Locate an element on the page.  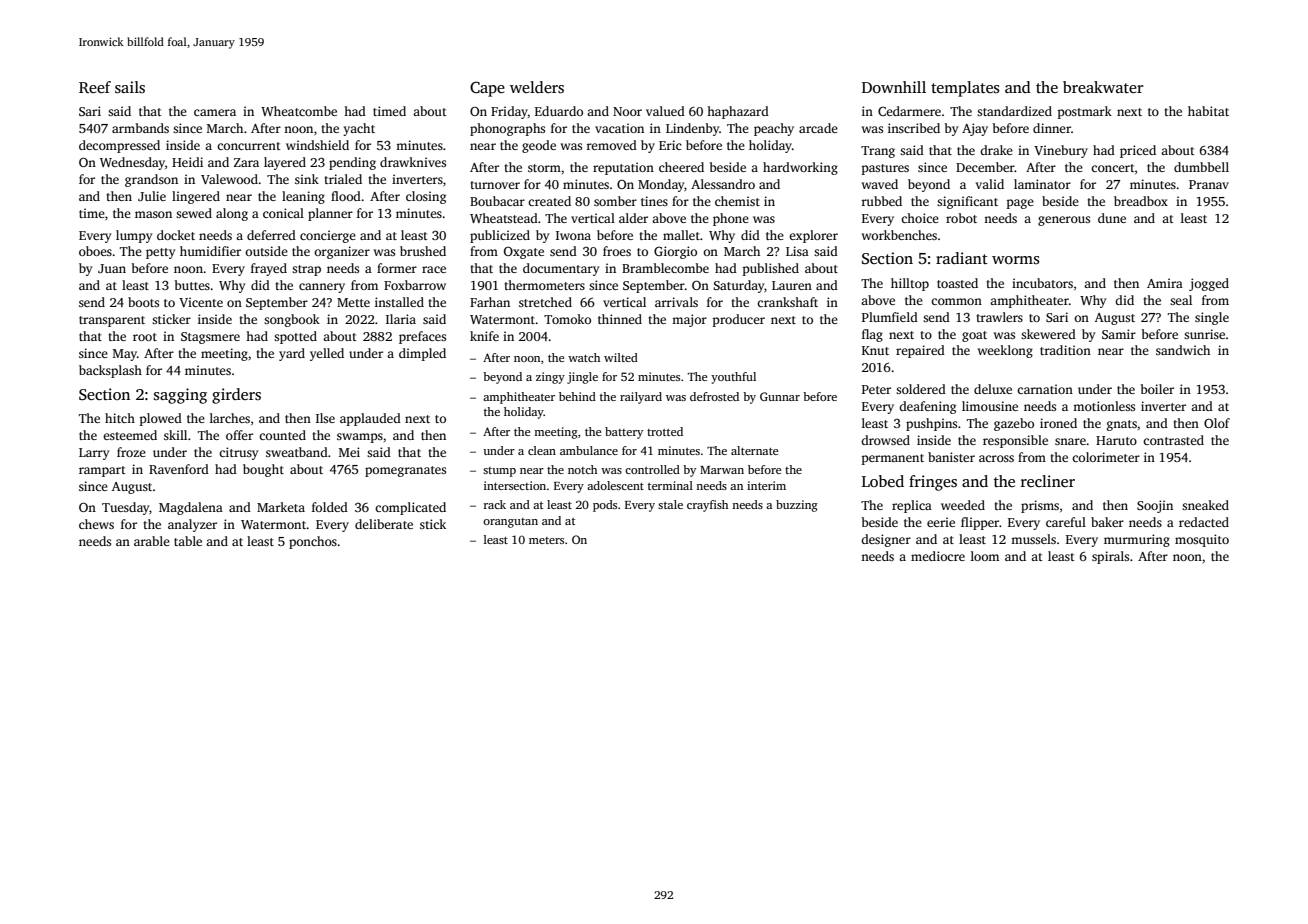
single is located at coordinates (1212, 318).
